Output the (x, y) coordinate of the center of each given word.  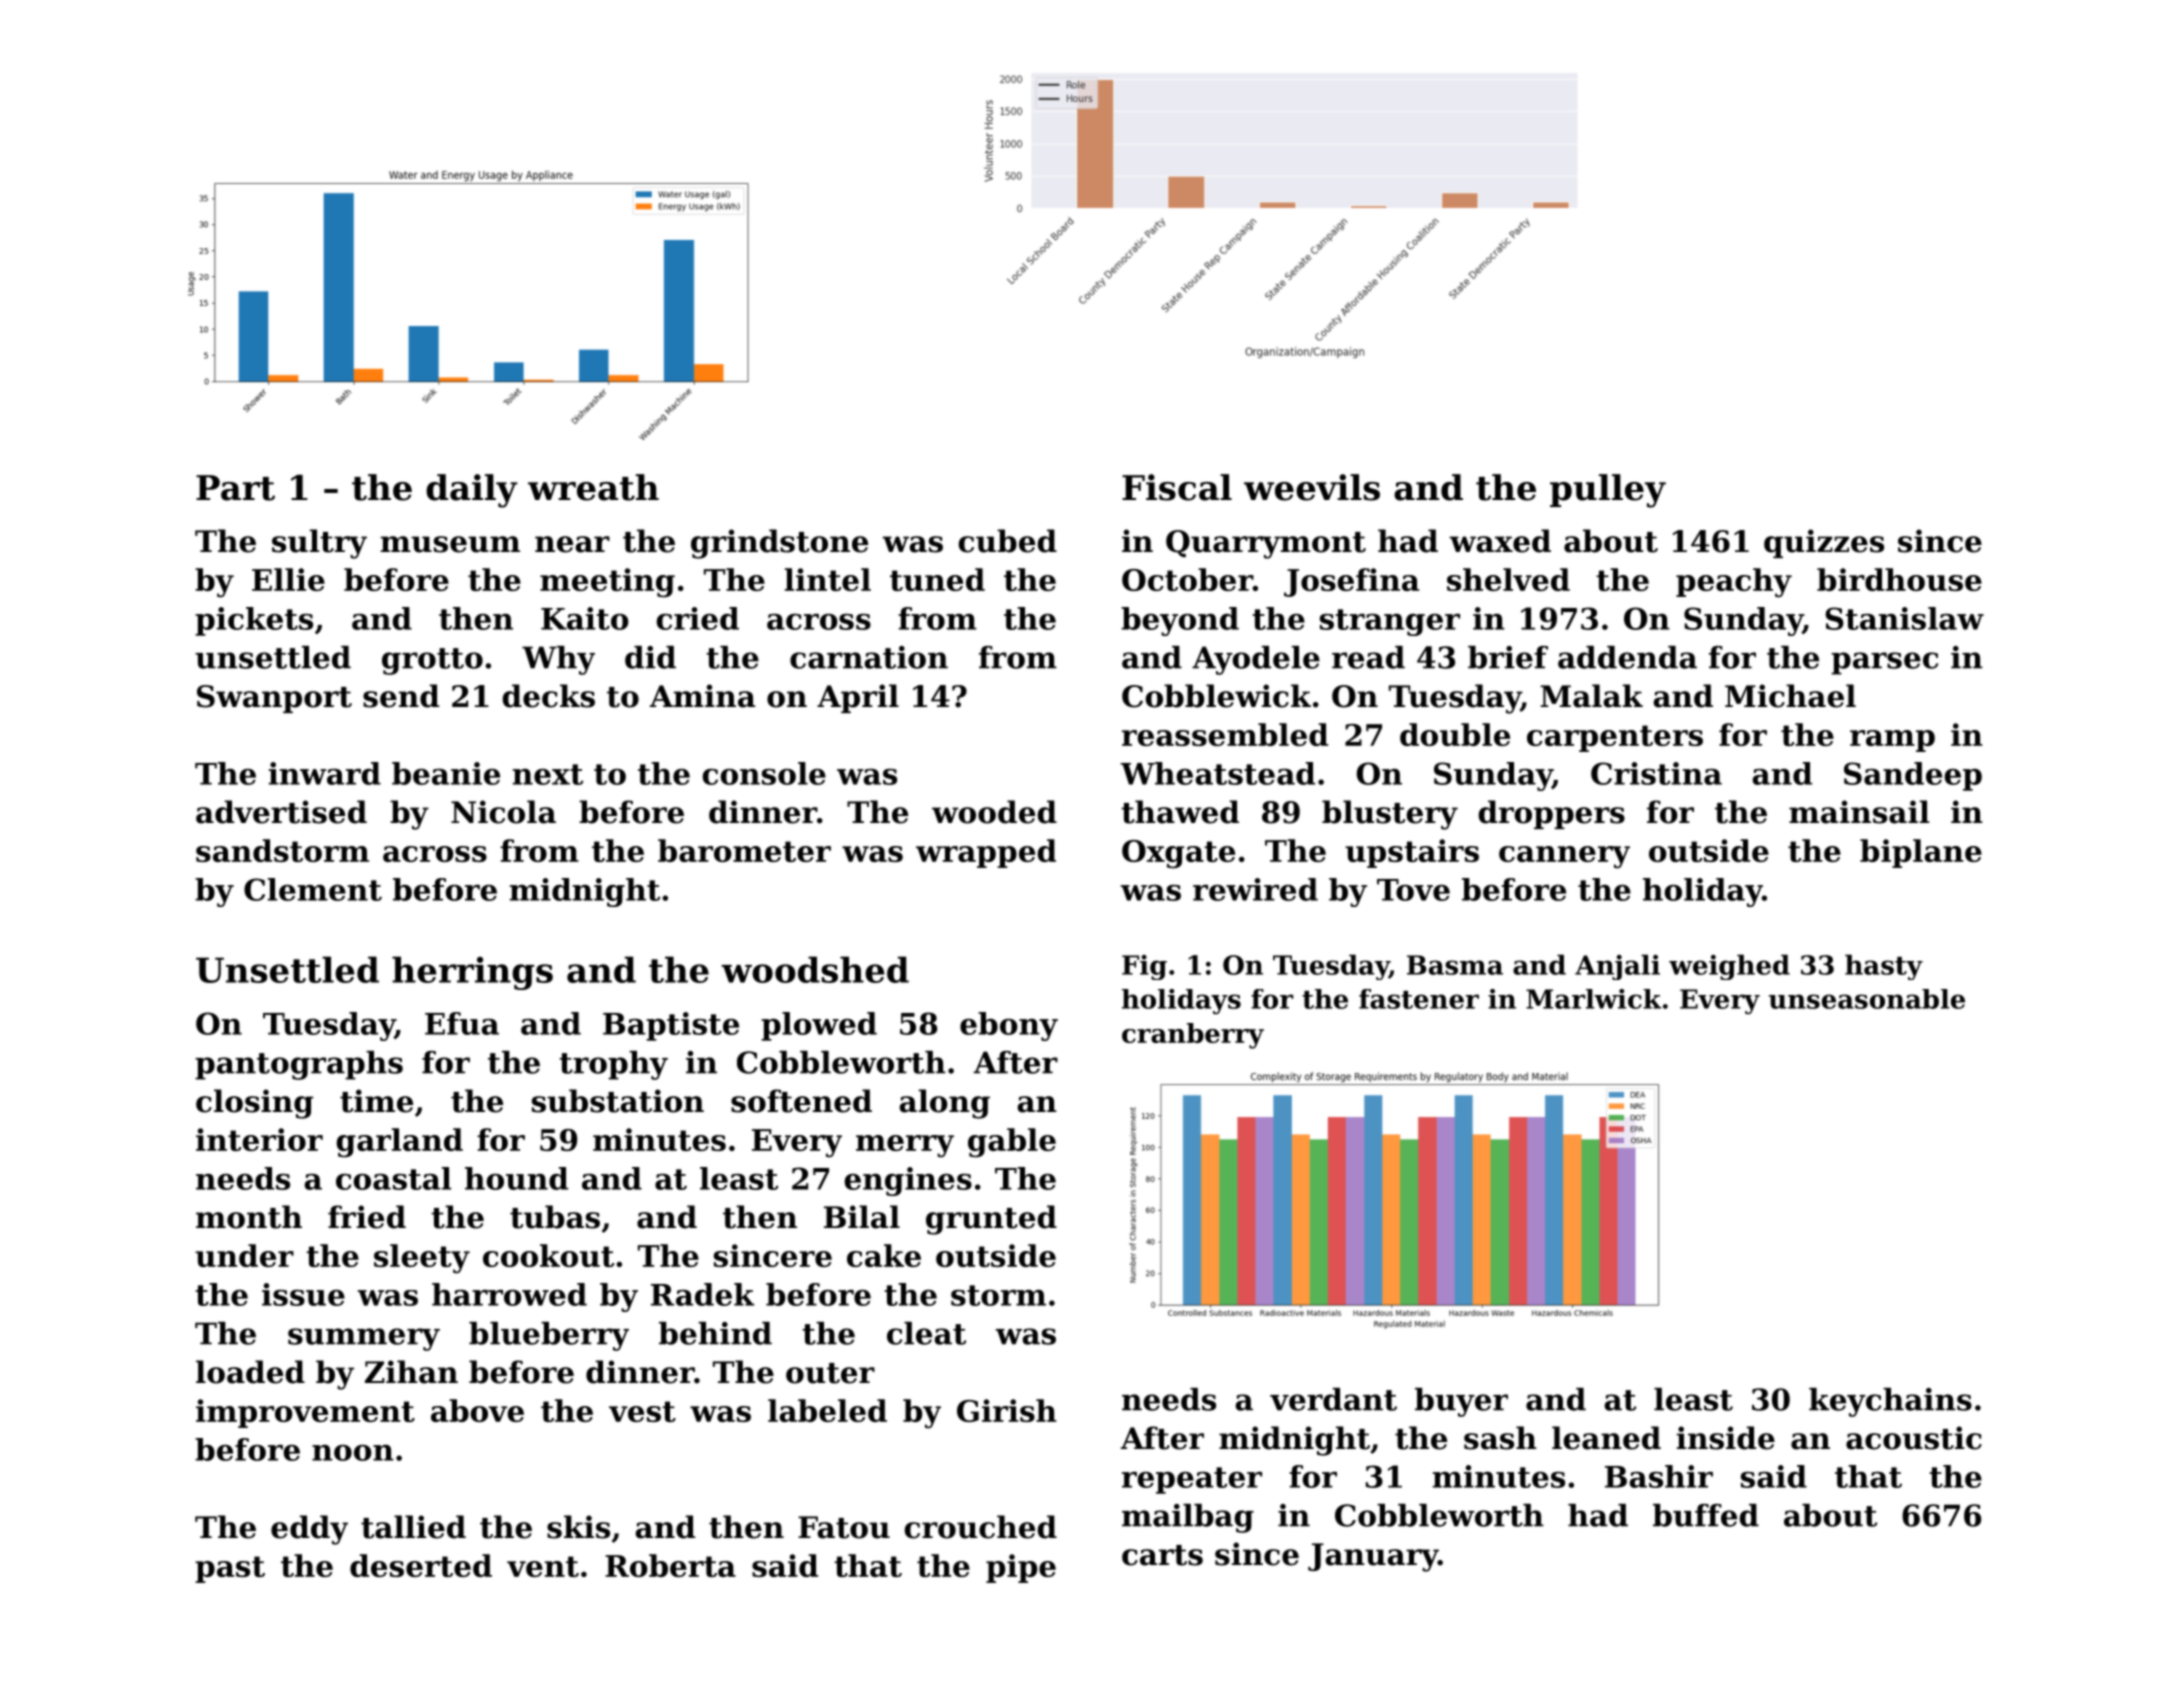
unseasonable (1867, 999)
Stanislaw (1904, 618)
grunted (991, 1220)
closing (254, 1104)
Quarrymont (1266, 544)
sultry (319, 544)
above (477, 1410)
